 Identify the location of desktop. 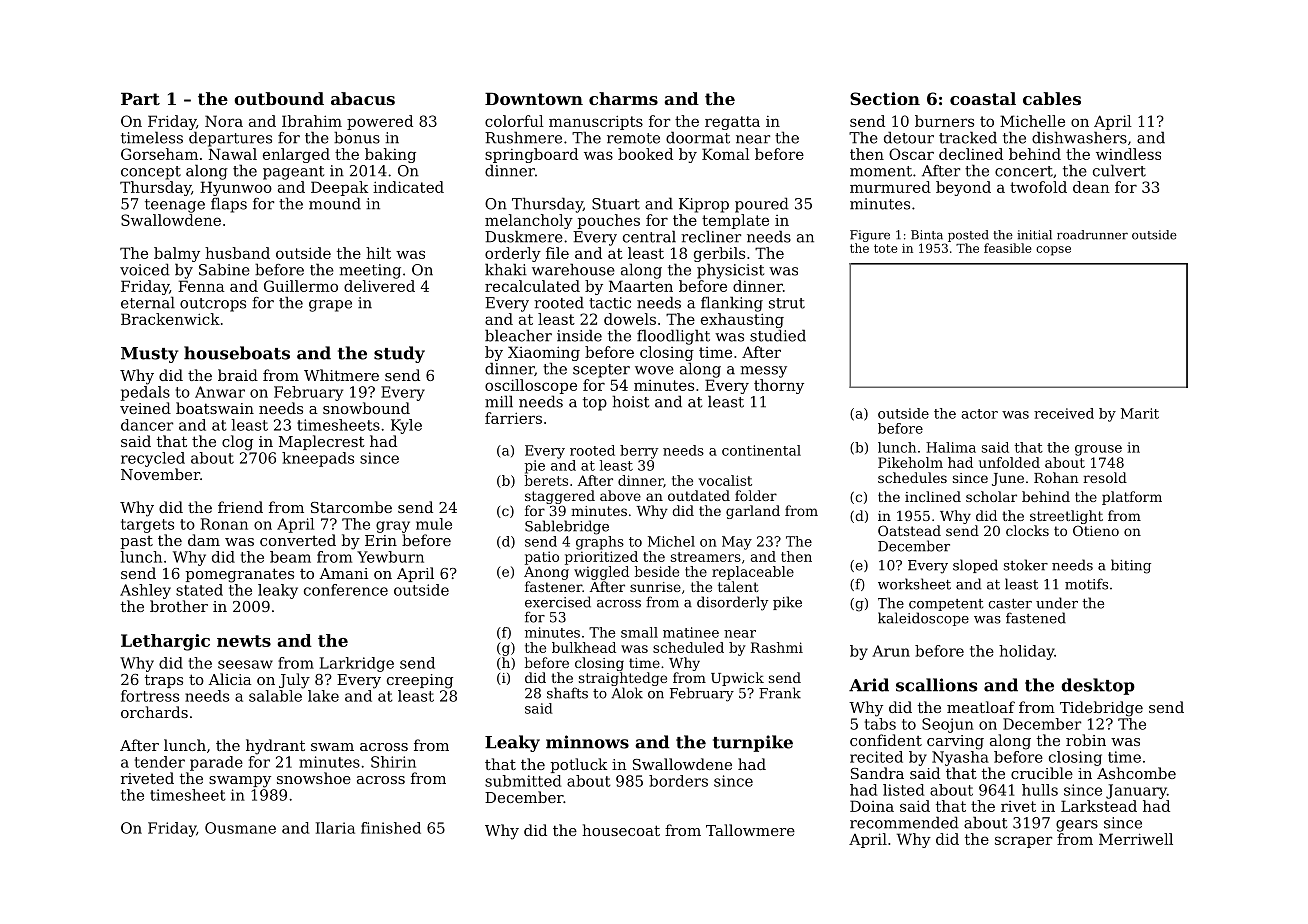
(1098, 686).
